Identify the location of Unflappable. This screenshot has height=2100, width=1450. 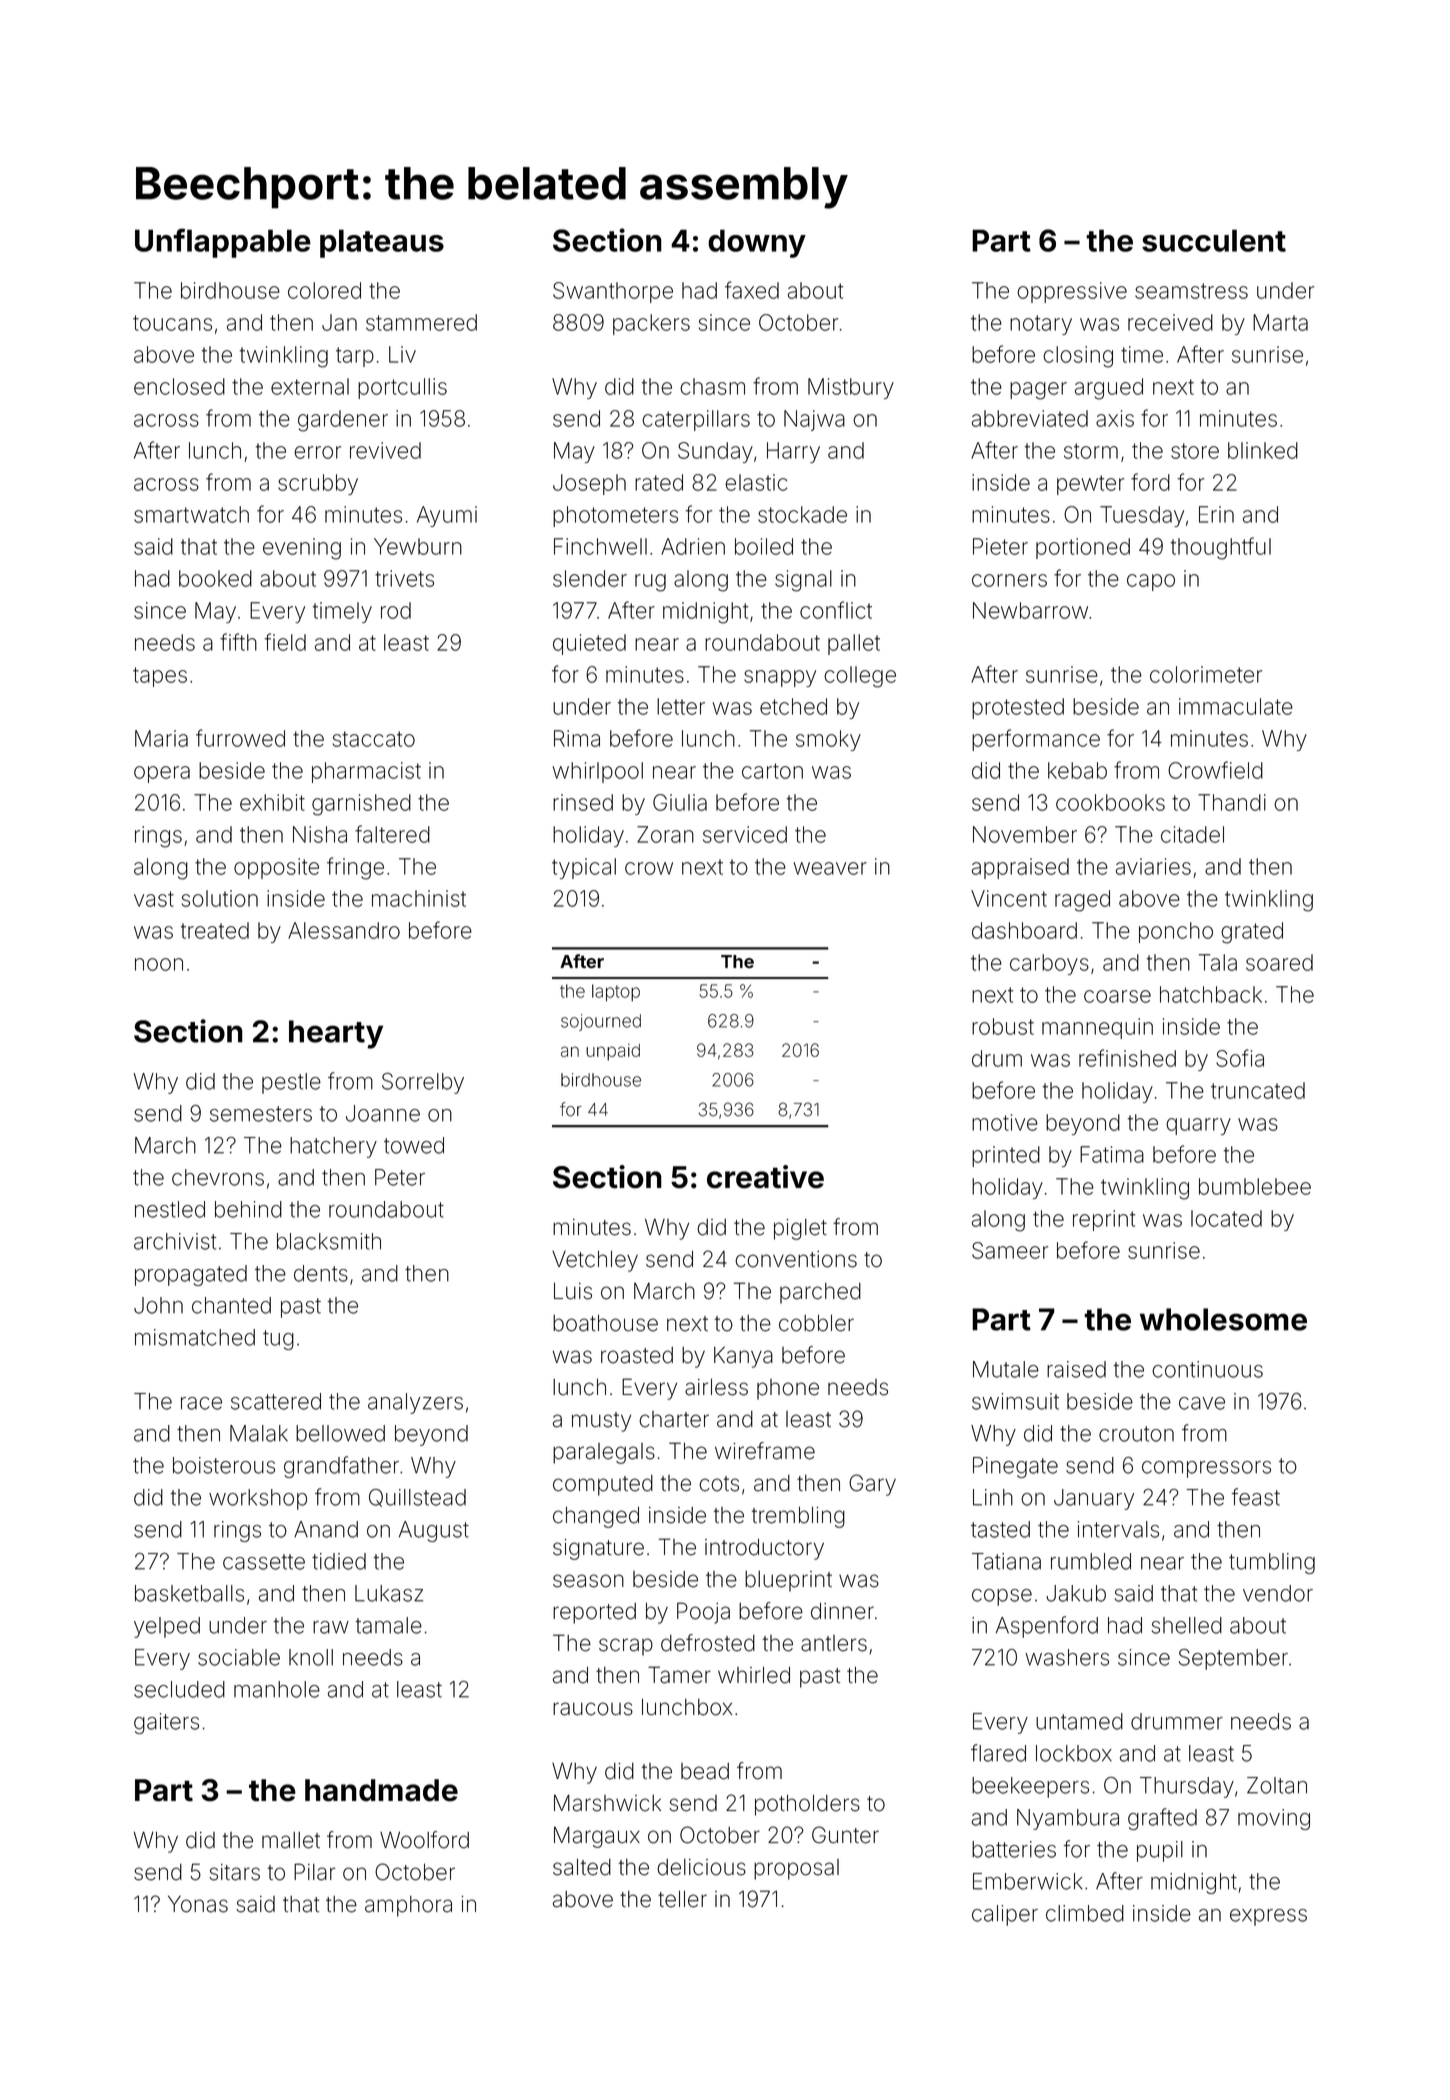
(223, 243).
